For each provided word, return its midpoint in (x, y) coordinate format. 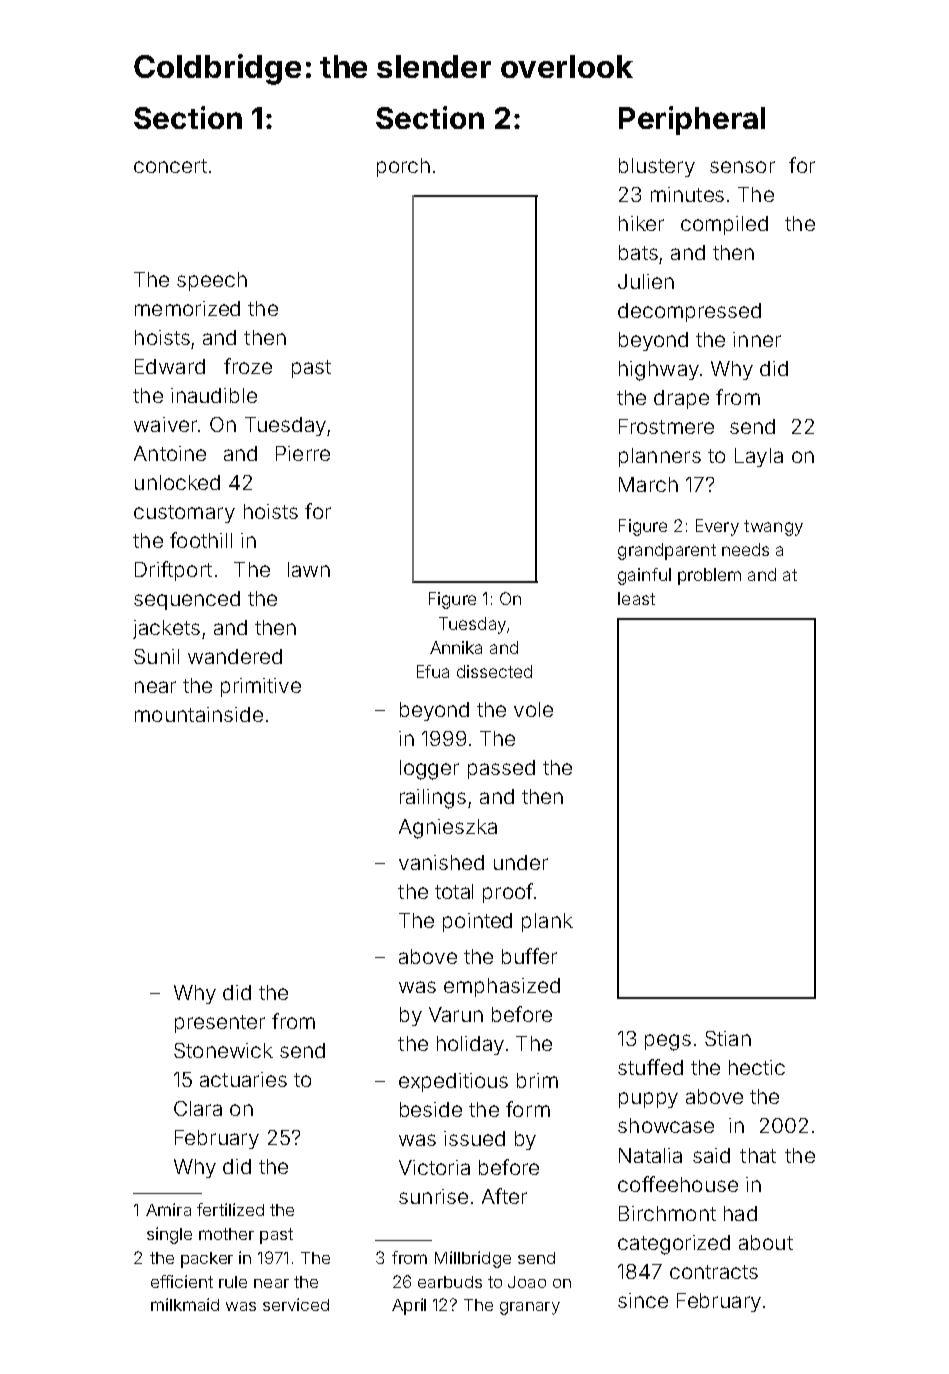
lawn (309, 569)
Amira (168, 1209)
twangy (773, 528)
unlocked (177, 482)
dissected (494, 671)
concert (170, 166)
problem (709, 576)
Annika (456, 647)
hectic (757, 1067)
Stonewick (223, 1050)
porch (403, 167)
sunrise (433, 1196)
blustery (657, 167)
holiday (470, 1045)
